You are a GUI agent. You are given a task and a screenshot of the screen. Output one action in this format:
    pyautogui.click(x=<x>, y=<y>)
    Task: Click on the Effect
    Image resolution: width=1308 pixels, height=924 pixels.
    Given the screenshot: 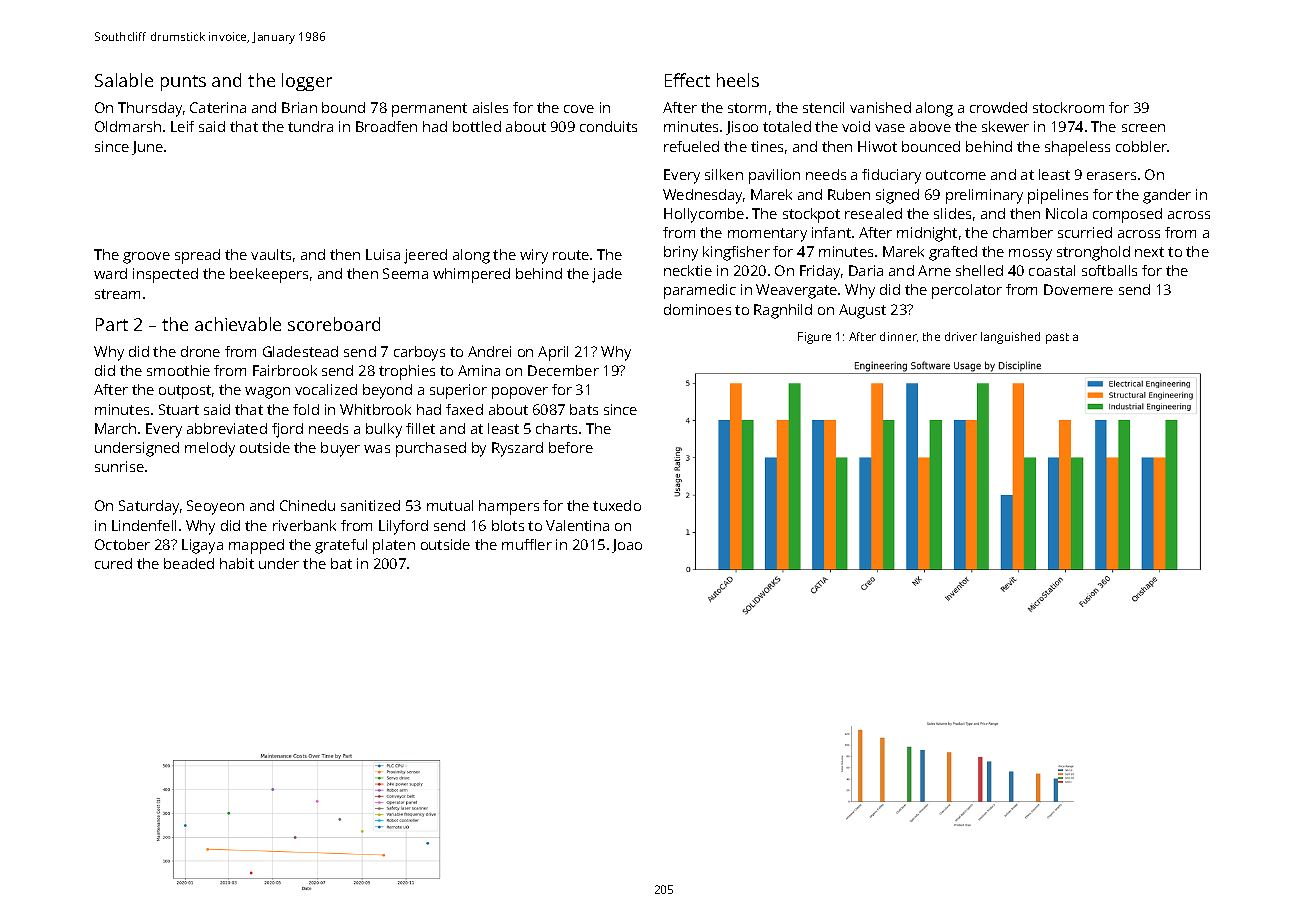 What is the action you would take?
    pyautogui.click(x=687, y=80)
